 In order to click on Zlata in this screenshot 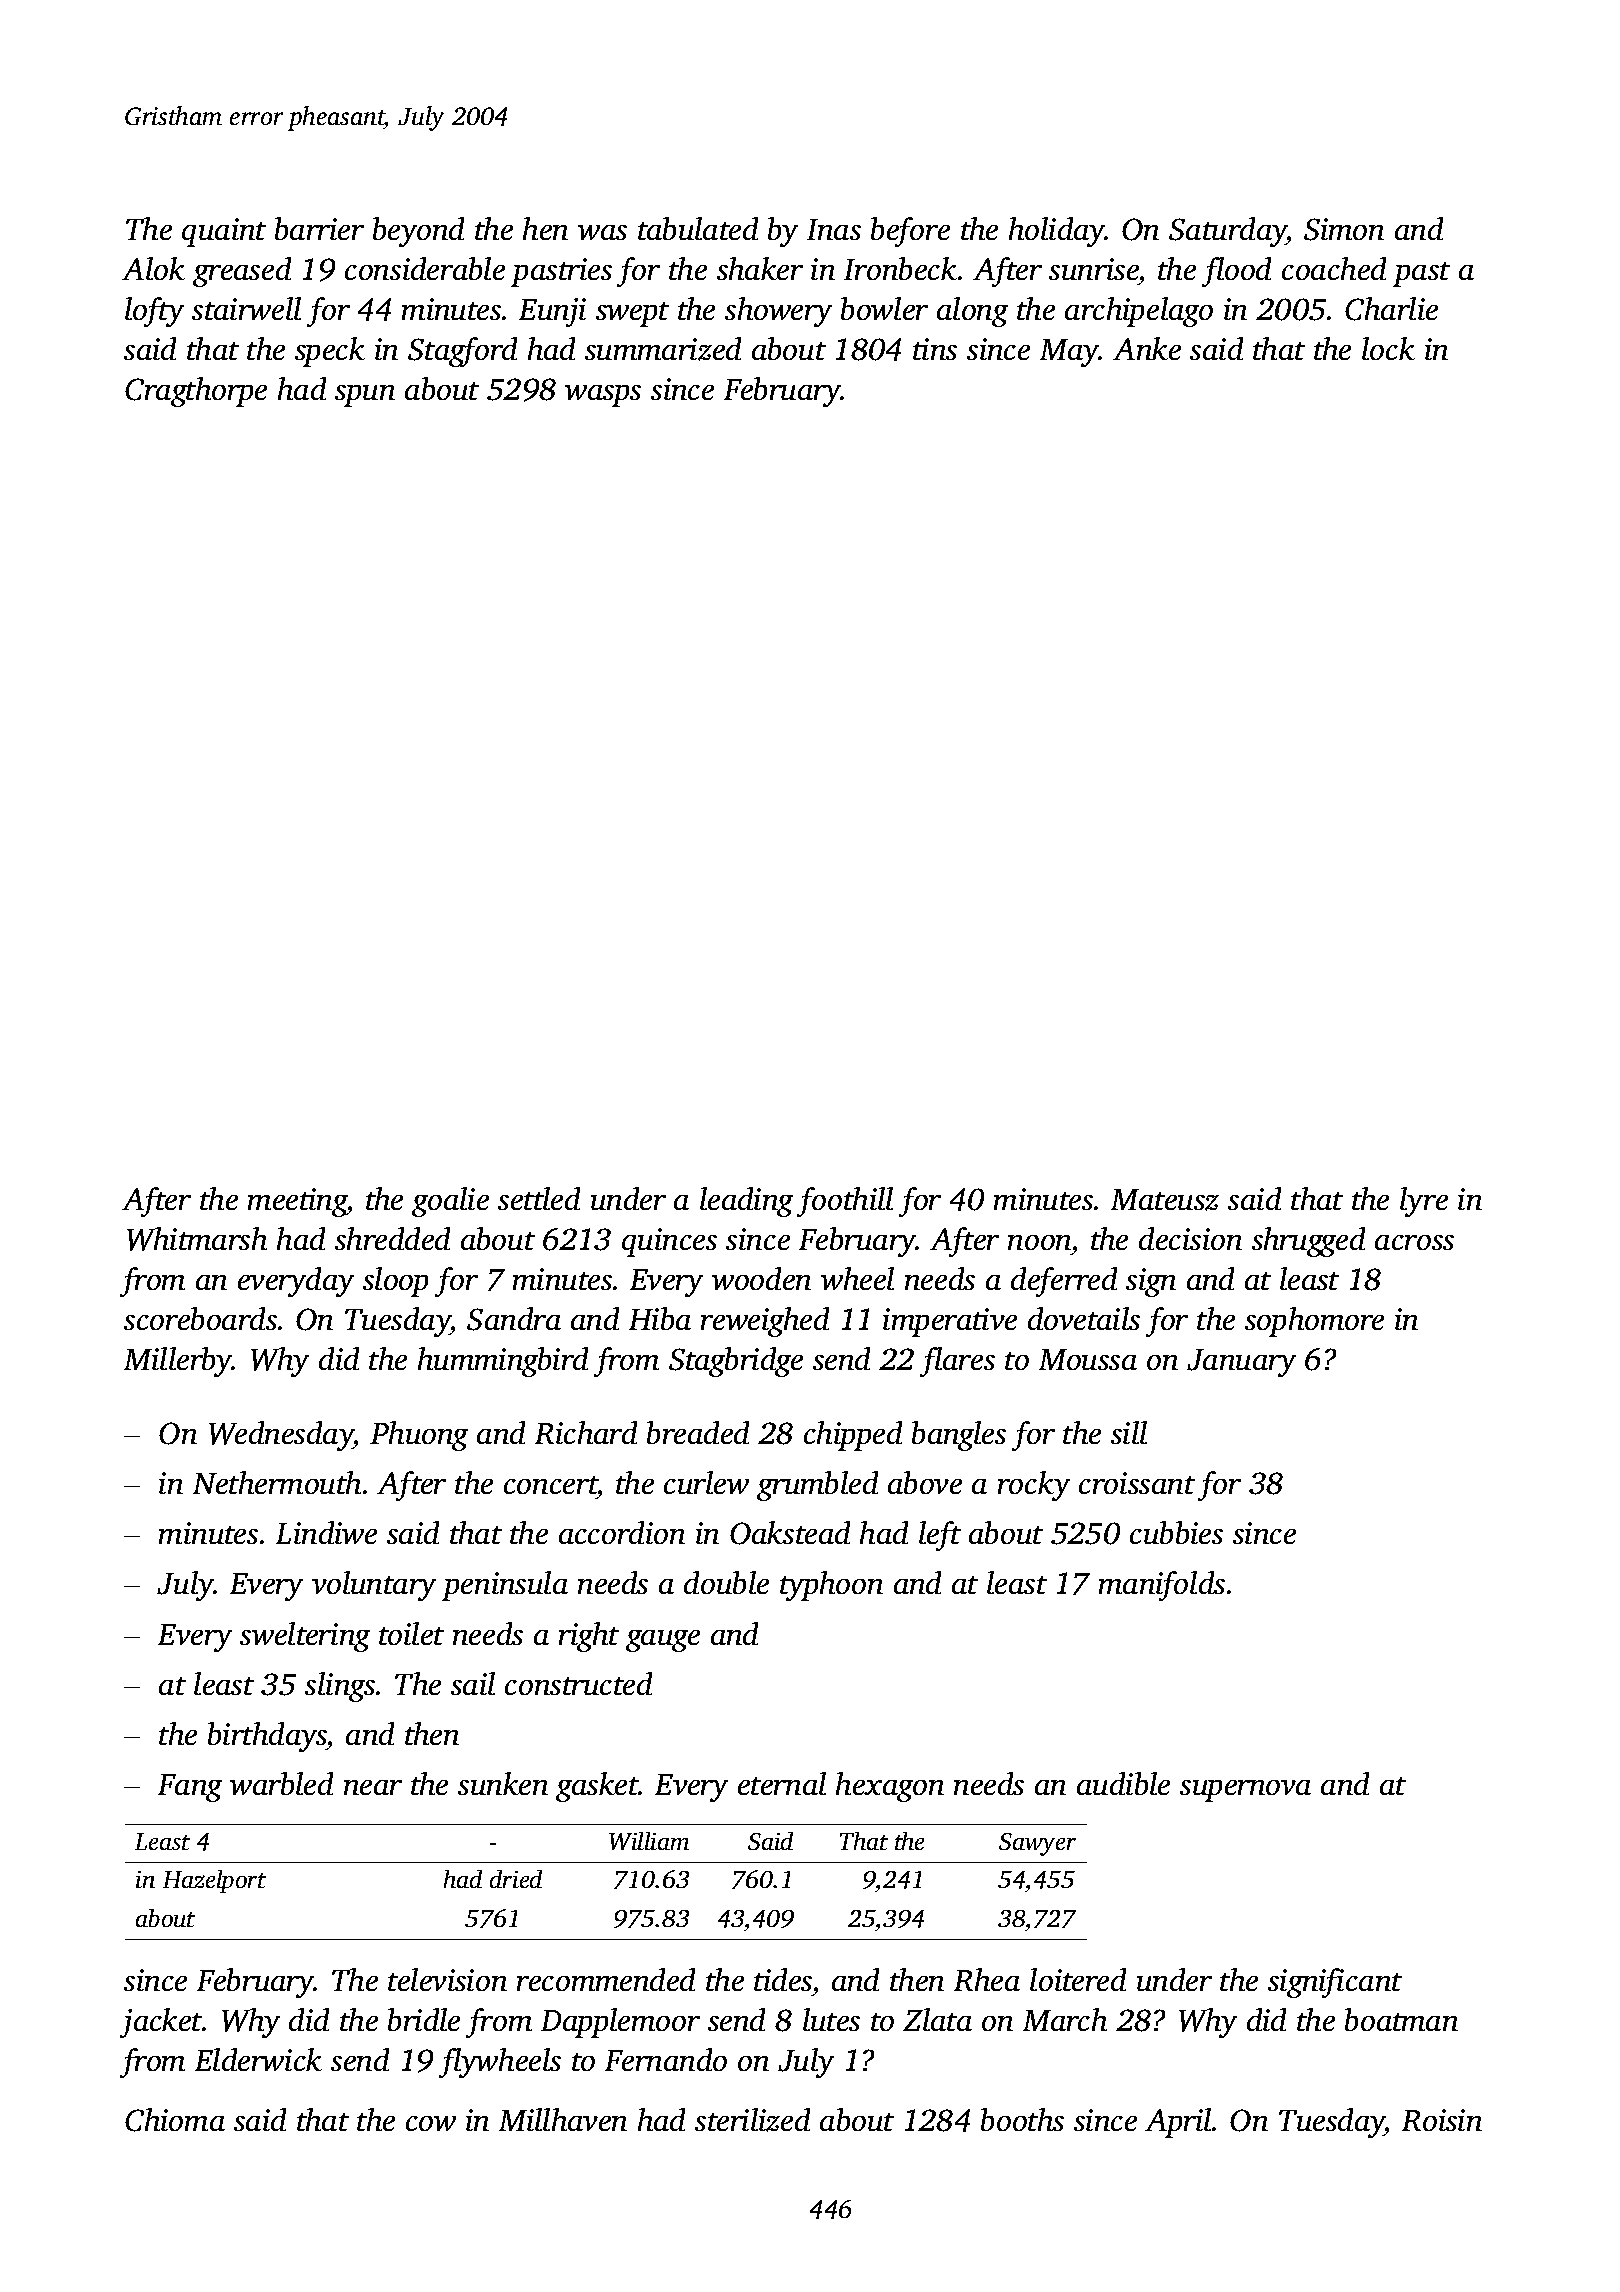, I will do `click(937, 2019)`.
